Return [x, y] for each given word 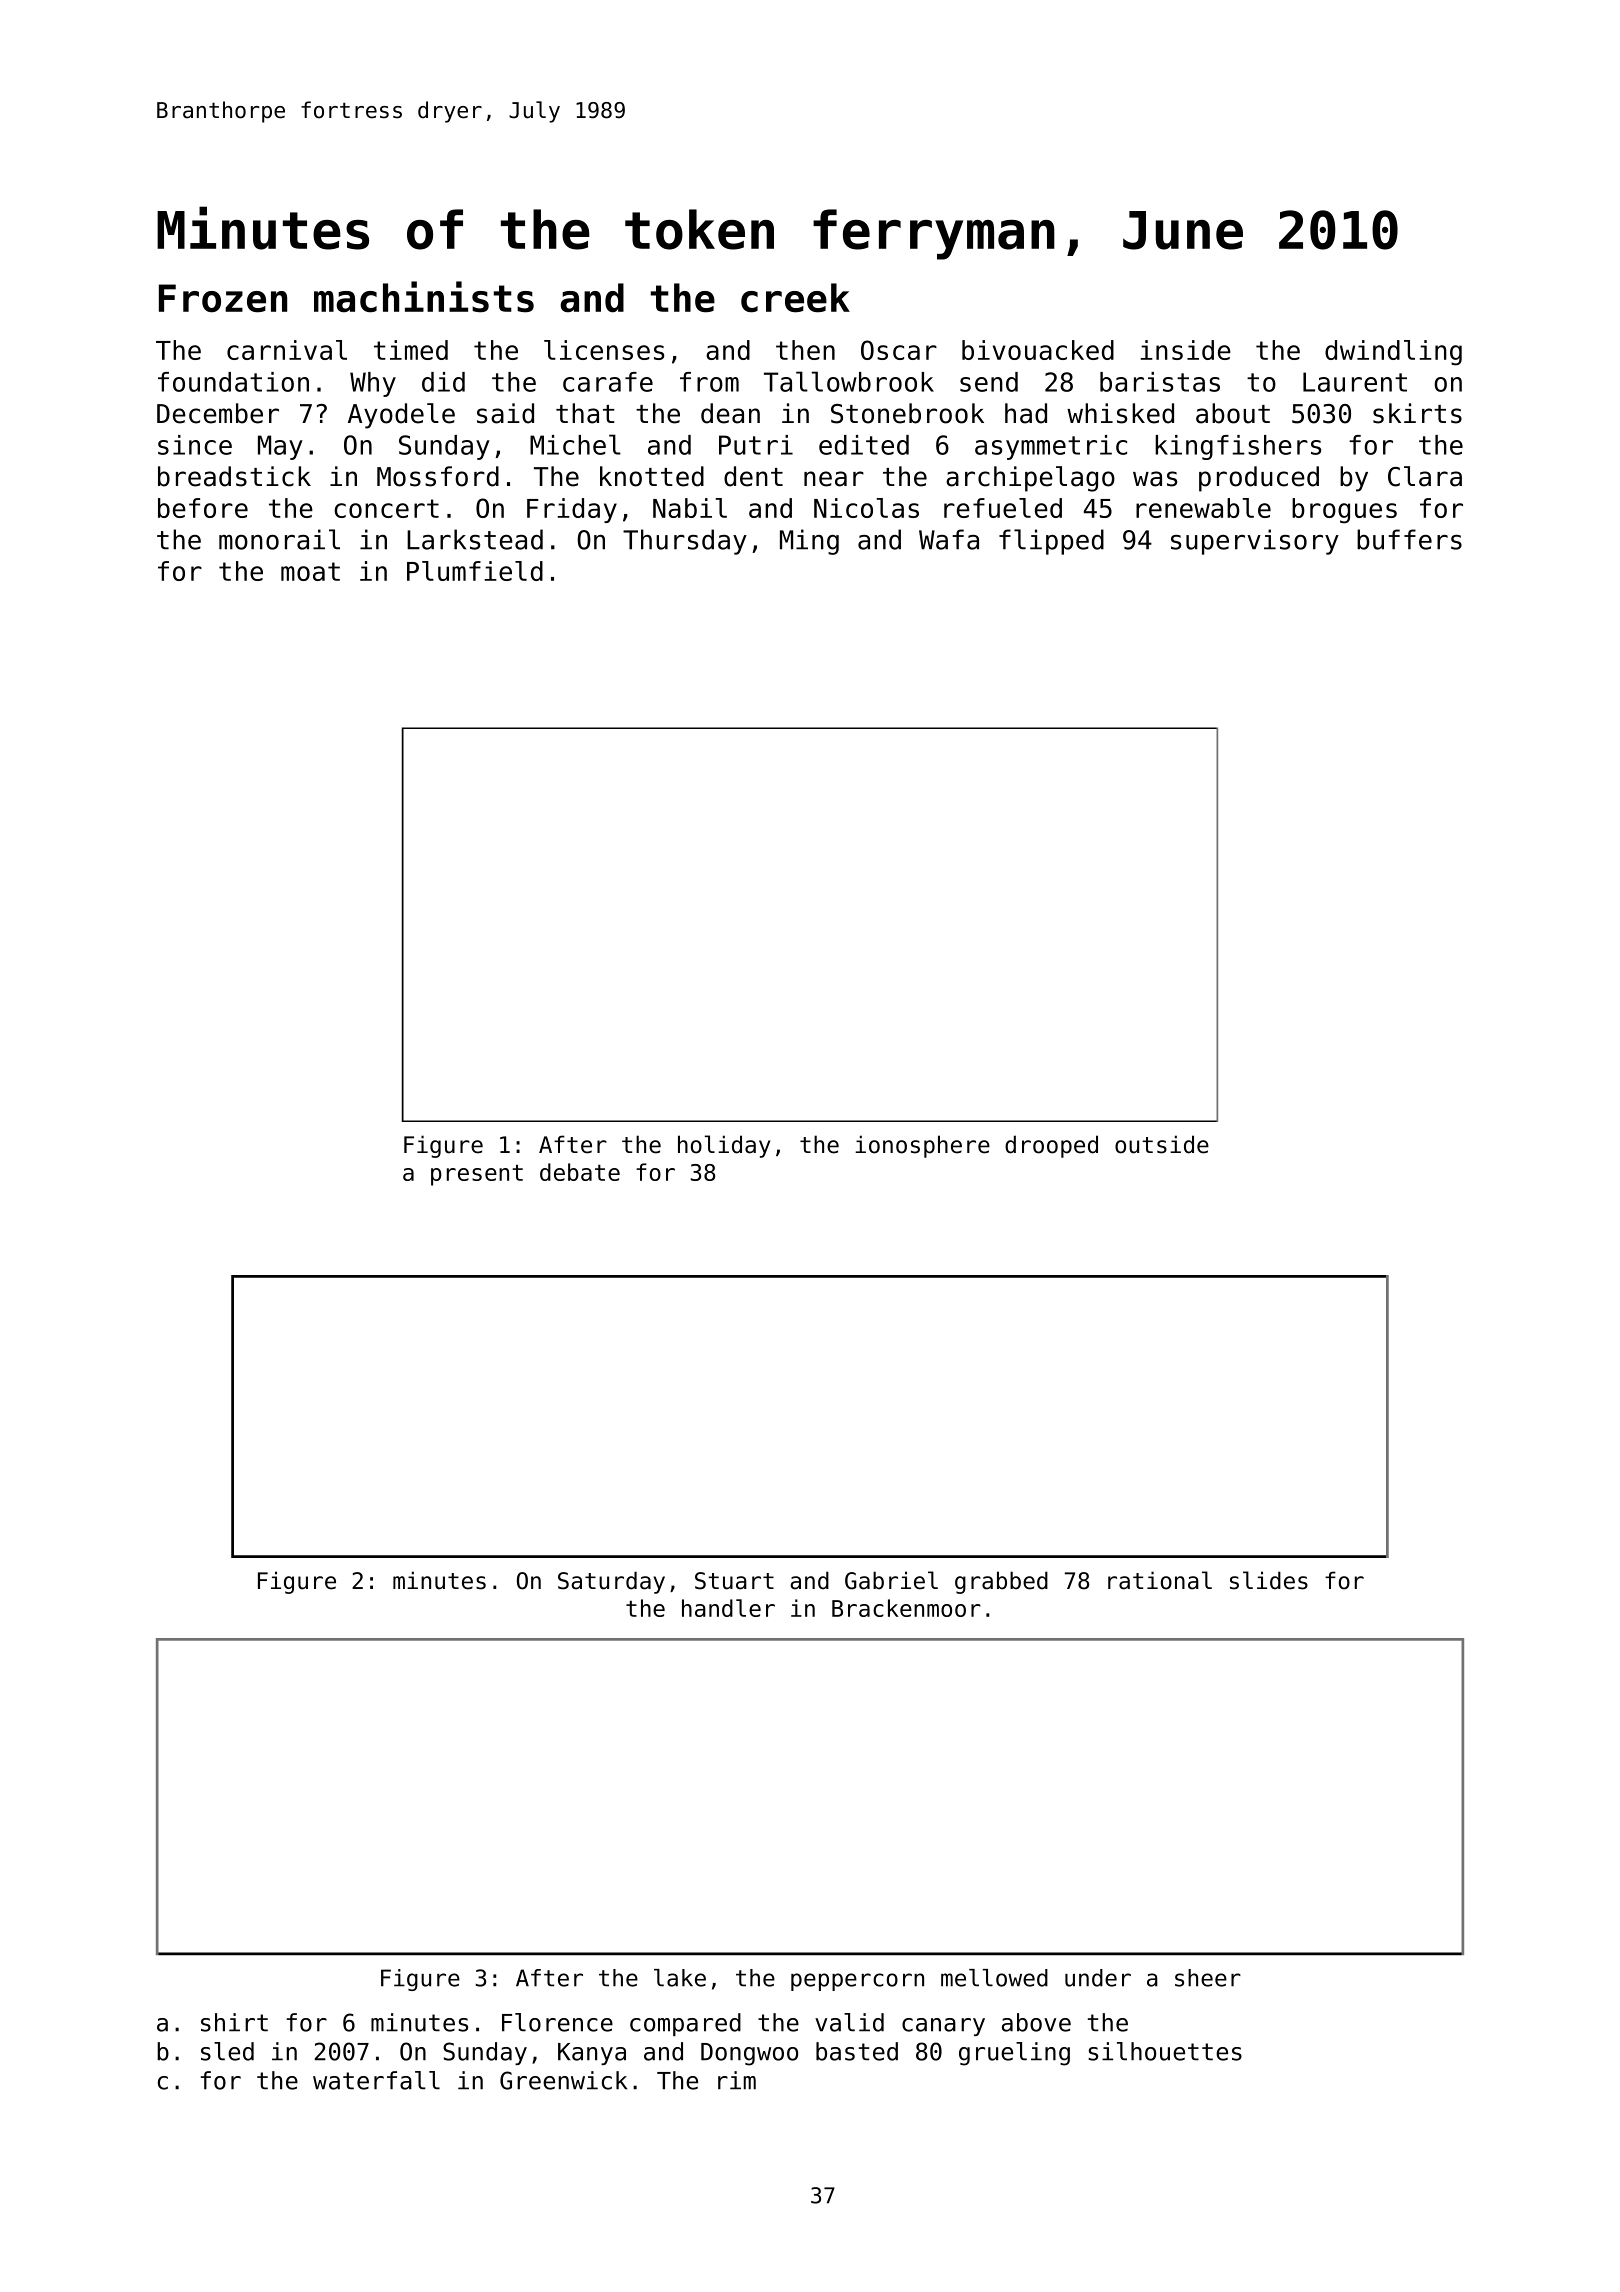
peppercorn [857, 1982]
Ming [809, 542]
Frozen [223, 298]
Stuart [734, 1581]
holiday [724, 1146]
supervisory [1255, 542]
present [477, 1175]
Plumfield [475, 571]
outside [1162, 1144]
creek [795, 298]
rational [1160, 1580]
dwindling [1393, 353]
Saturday [611, 1582]
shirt [234, 2022]
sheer [1208, 1978]
